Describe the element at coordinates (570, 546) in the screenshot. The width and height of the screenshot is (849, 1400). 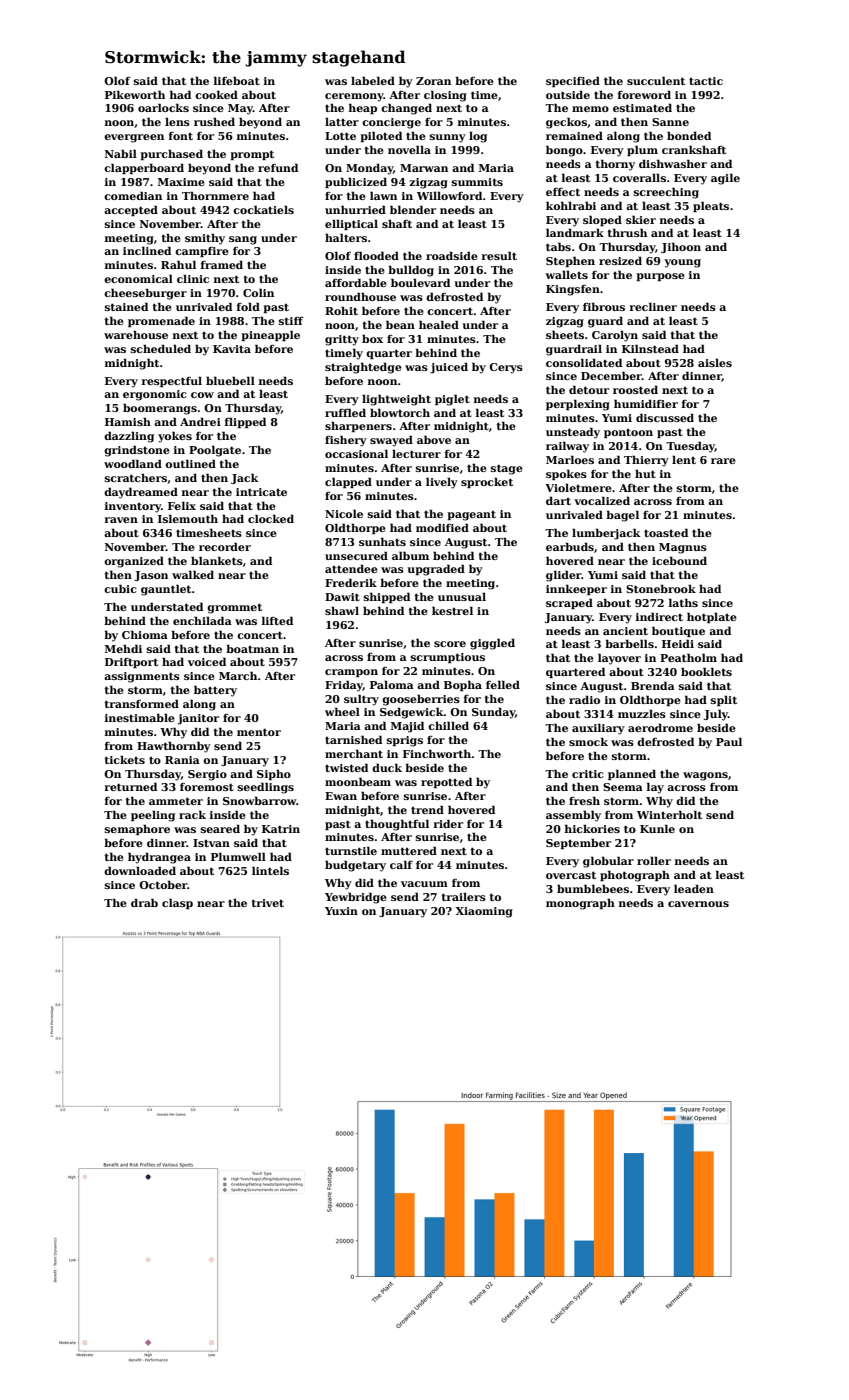
I see `earbuds` at that location.
